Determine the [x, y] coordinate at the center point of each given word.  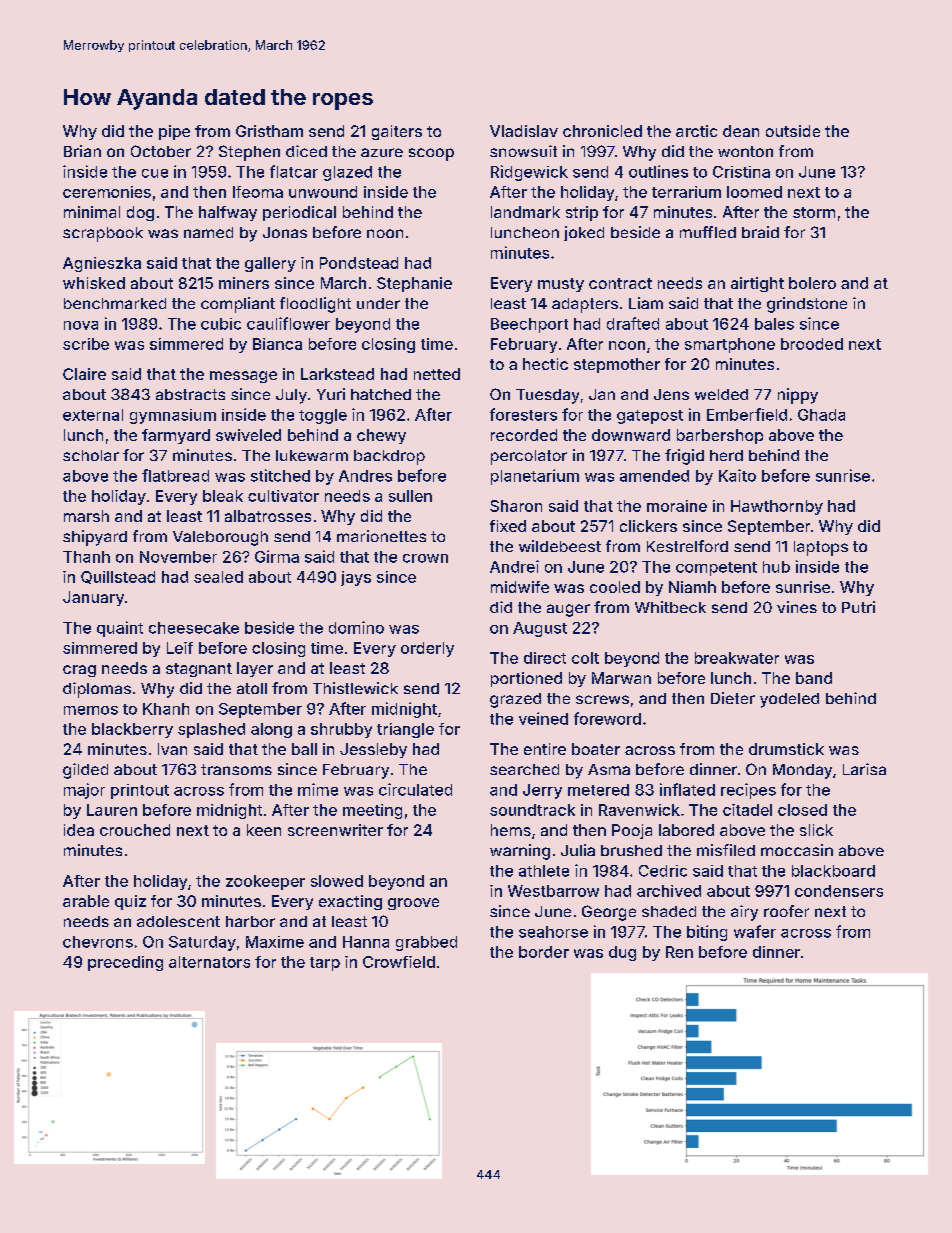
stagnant [199, 670]
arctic [696, 131]
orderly [427, 649]
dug [622, 953]
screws [602, 699]
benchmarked [115, 303]
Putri [858, 607]
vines [797, 607]
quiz [130, 902]
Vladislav [524, 131]
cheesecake [194, 628]
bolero [812, 283]
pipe [174, 132]
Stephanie [414, 284]
